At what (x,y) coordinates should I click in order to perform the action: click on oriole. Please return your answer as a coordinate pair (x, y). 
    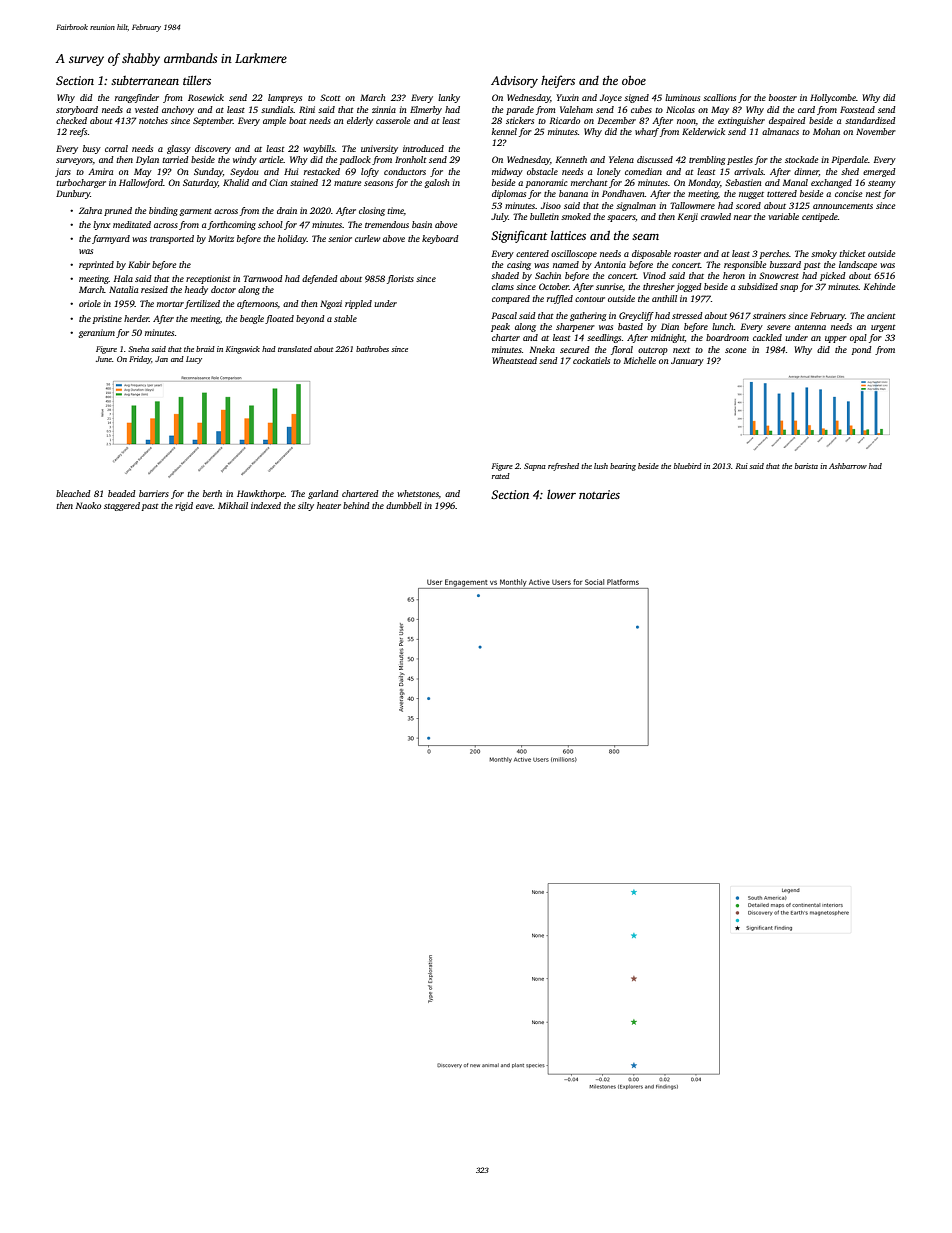
    Looking at the image, I should click on (90, 303).
